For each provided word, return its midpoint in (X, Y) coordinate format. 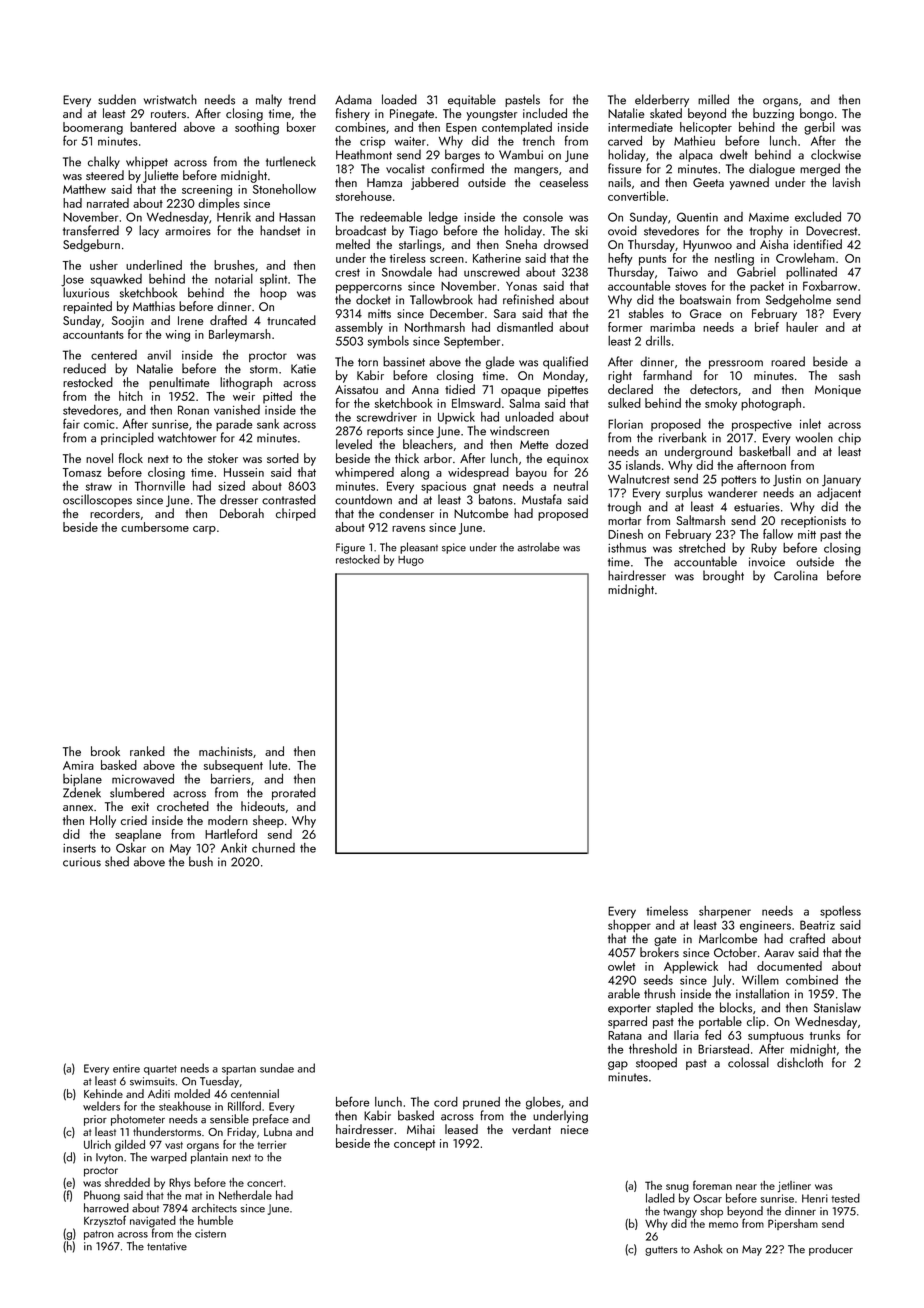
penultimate (179, 383)
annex (78, 808)
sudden (117, 99)
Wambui (521, 154)
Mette (534, 444)
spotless (840, 912)
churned (273, 848)
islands (643, 465)
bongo (817, 114)
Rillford (244, 1106)
